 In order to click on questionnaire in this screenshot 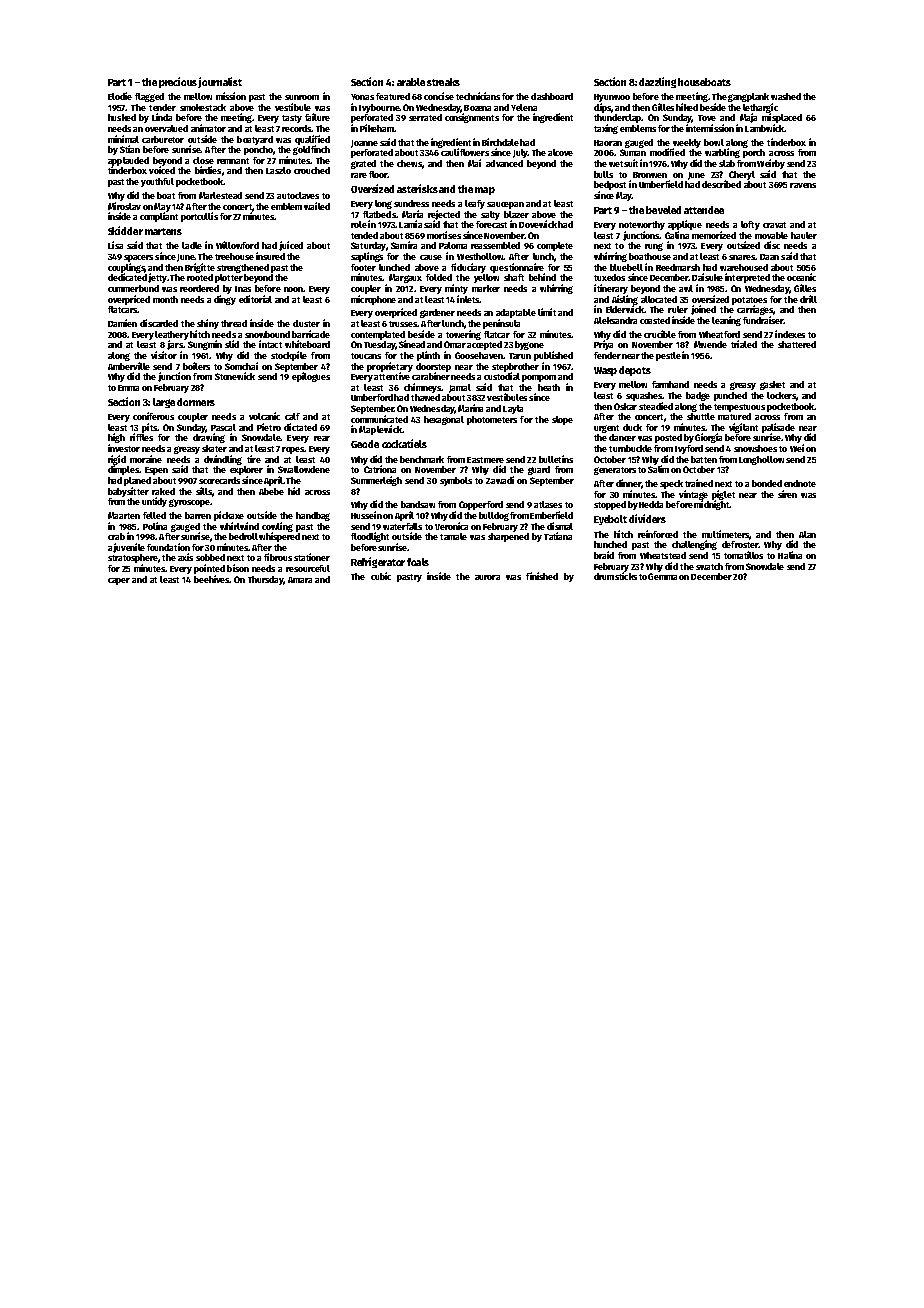, I will do `click(517, 268)`.
